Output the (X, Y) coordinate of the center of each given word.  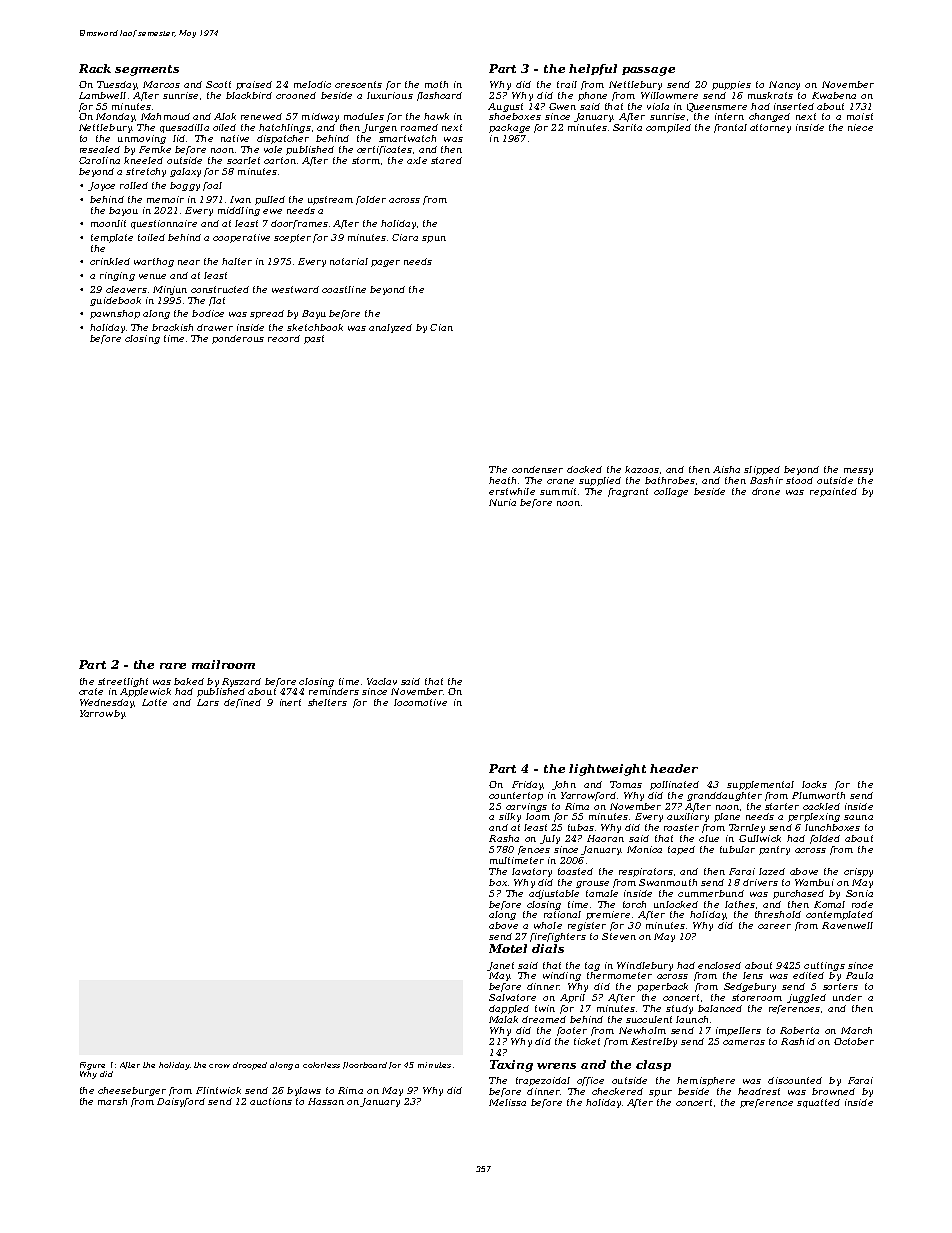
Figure (92, 1066)
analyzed (390, 328)
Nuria (502, 502)
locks (814, 784)
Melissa (507, 1102)
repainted (833, 492)
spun (434, 239)
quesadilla (184, 128)
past (314, 339)
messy (858, 471)
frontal (730, 128)
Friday (527, 785)
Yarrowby (102, 714)
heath (502, 480)
